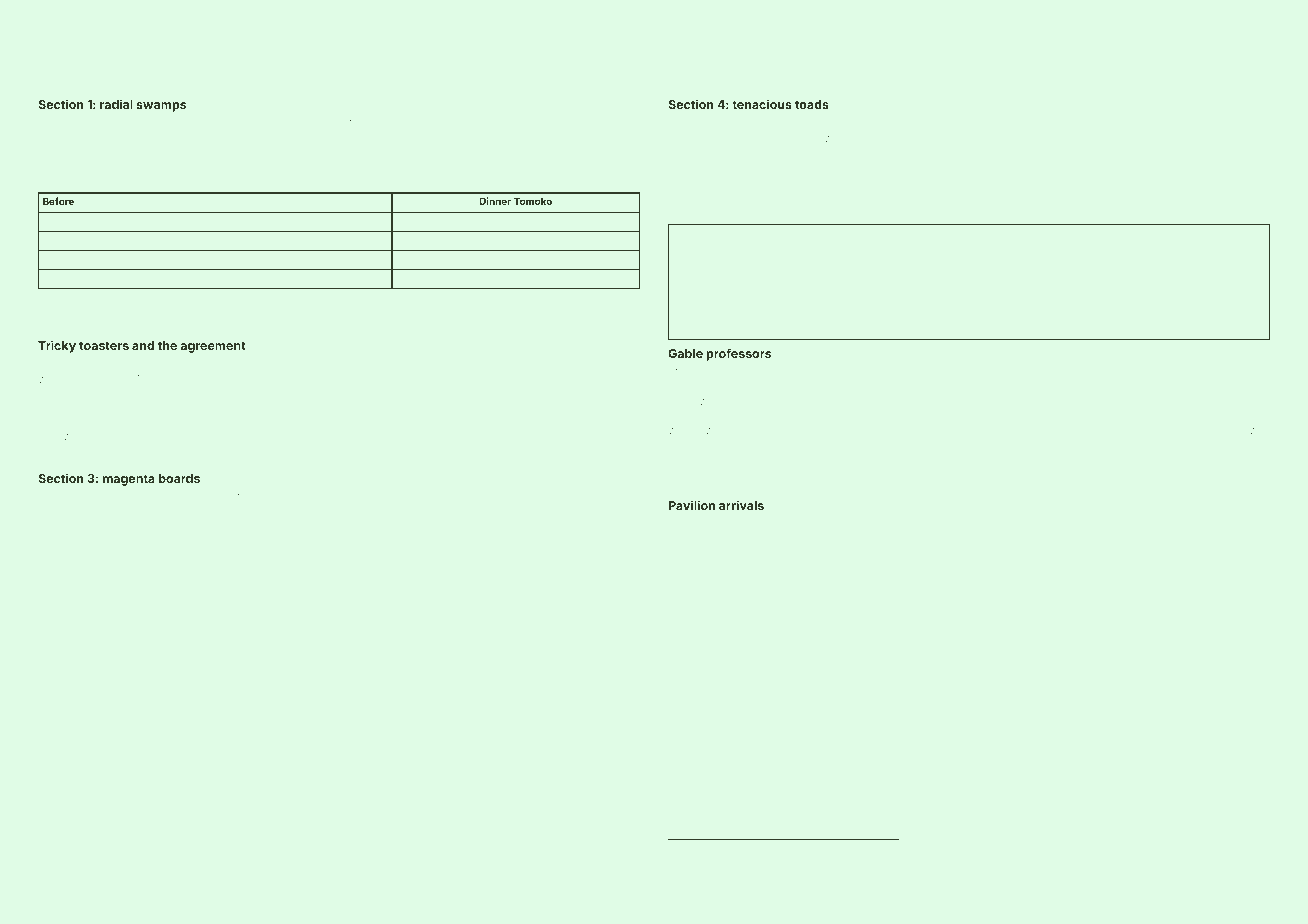 This screenshot has width=1308, height=924. Describe the element at coordinates (238, 139) in the screenshot. I see `downspouts` at that location.
